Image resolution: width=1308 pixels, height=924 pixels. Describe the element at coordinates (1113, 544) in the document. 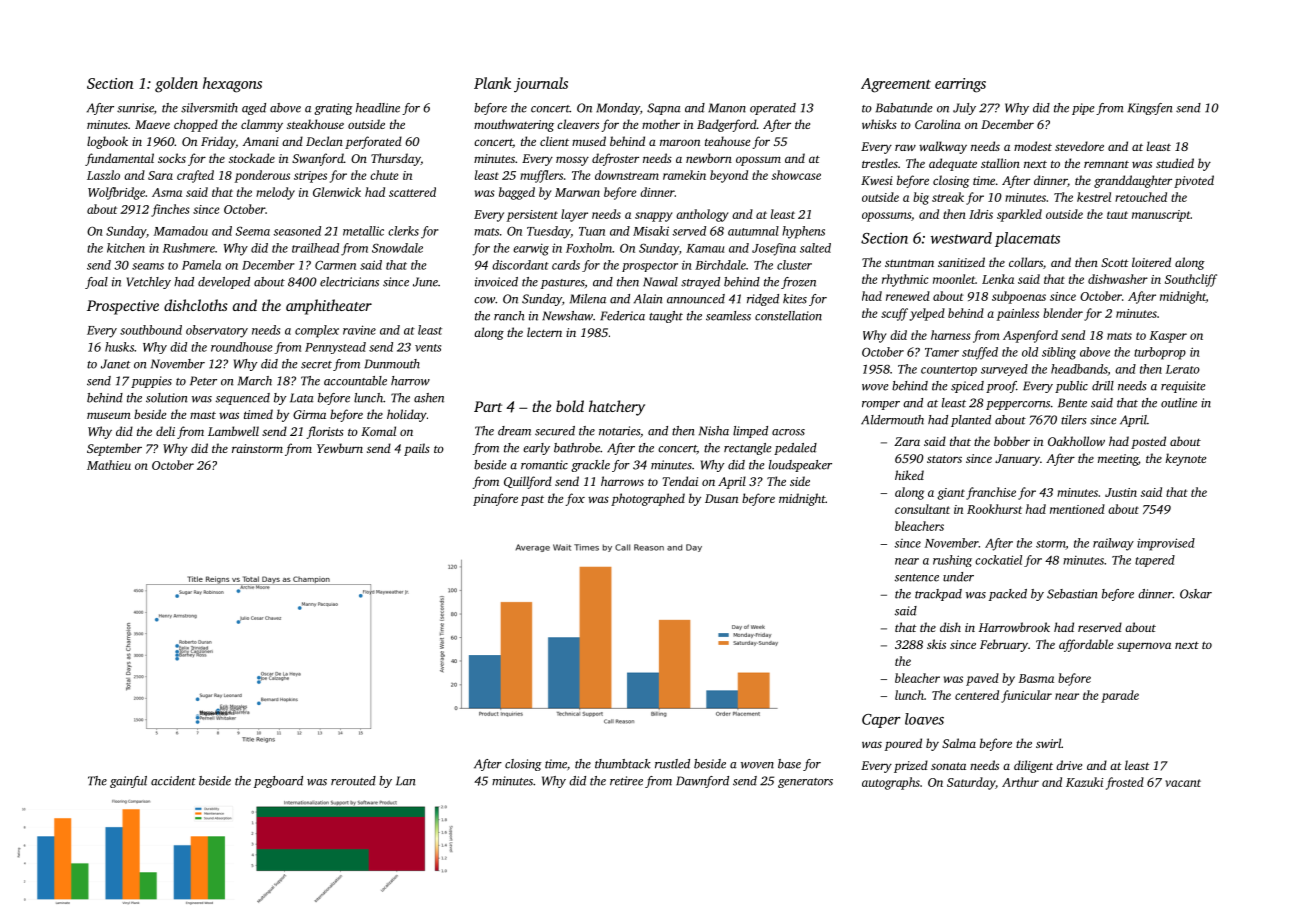

I see `railway` at that location.
